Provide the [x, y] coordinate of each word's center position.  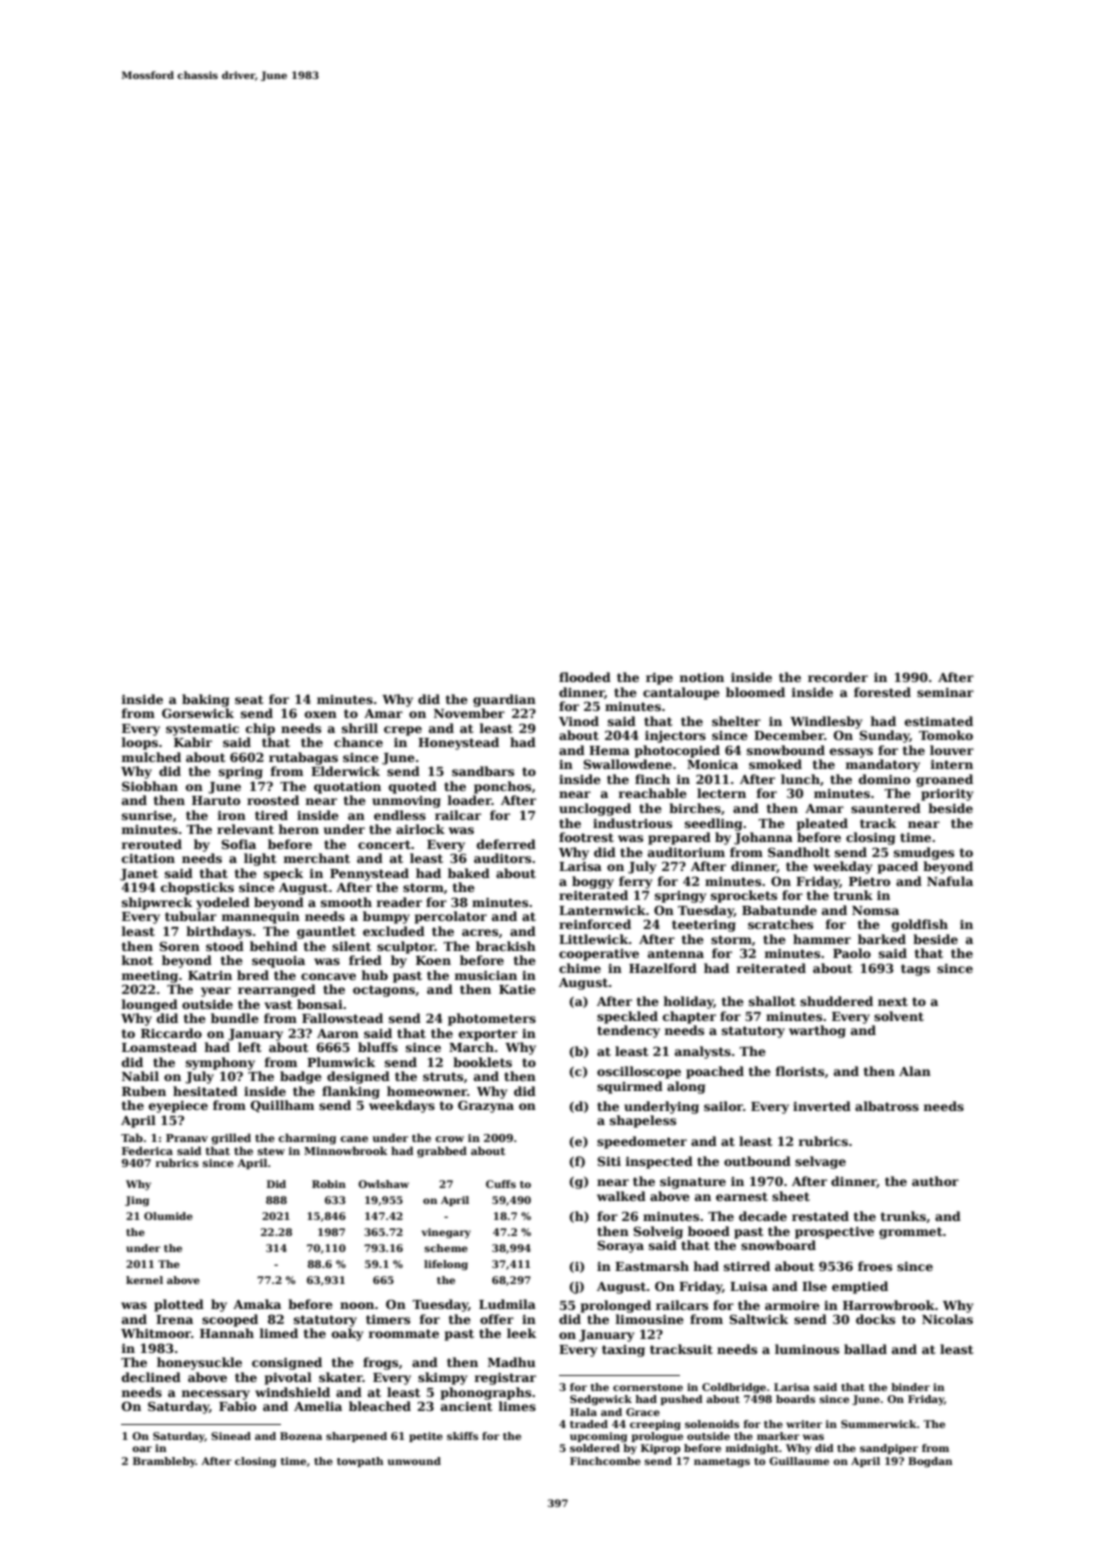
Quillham [282, 1106]
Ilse [814, 1286]
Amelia [318, 1406]
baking [205, 700]
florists [799, 1071]
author [935, 1181]
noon [357, 1305]
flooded [585, 677]
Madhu [512, 1362]
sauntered [886, 808]
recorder [838, 677]
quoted [413, 787]
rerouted [151, 844]
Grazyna [486, 1106]
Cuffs [501, 1184]
